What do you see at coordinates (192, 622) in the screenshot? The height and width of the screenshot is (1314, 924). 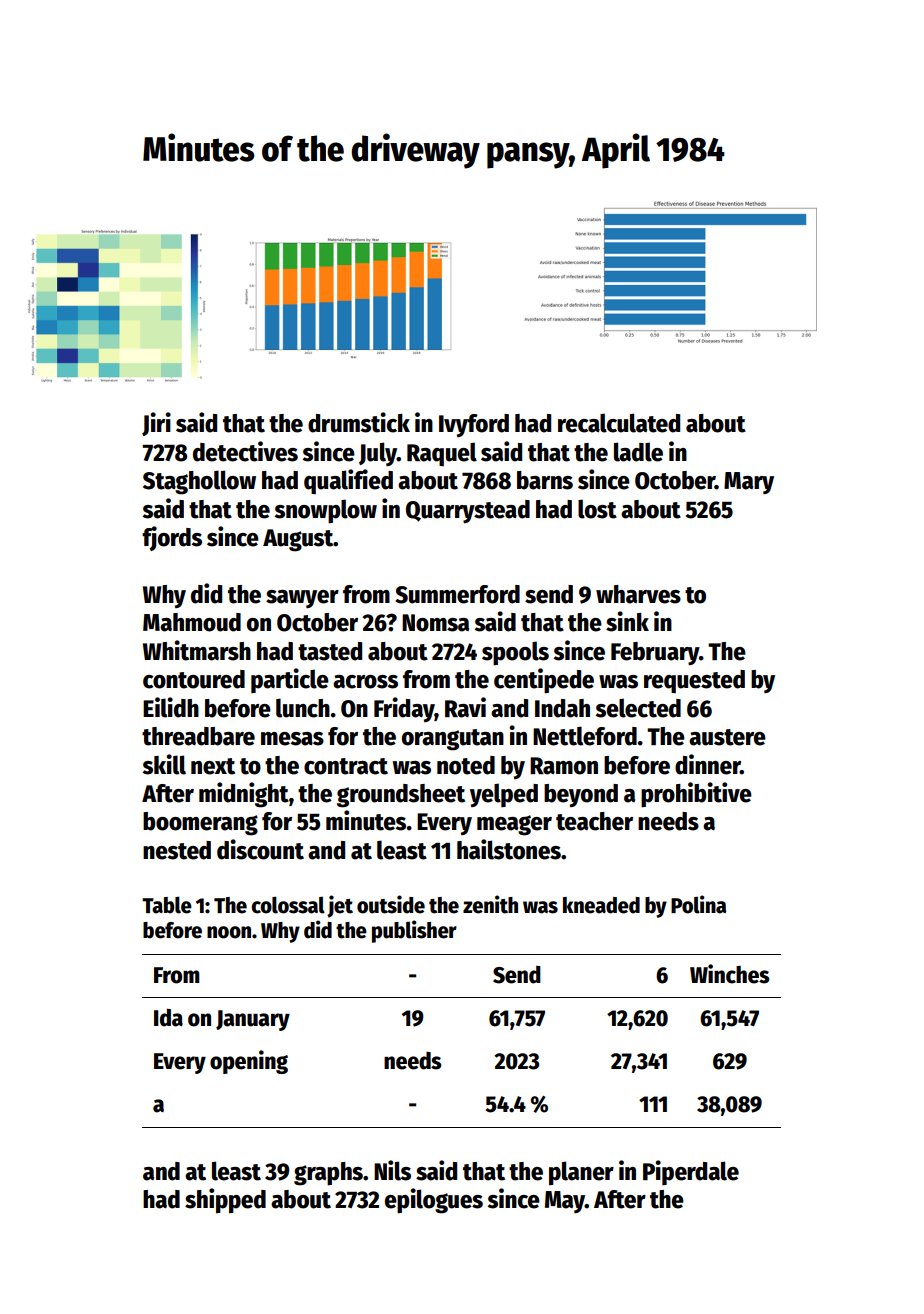 I see `Mahmoud` at bounding box center [192, 622].
